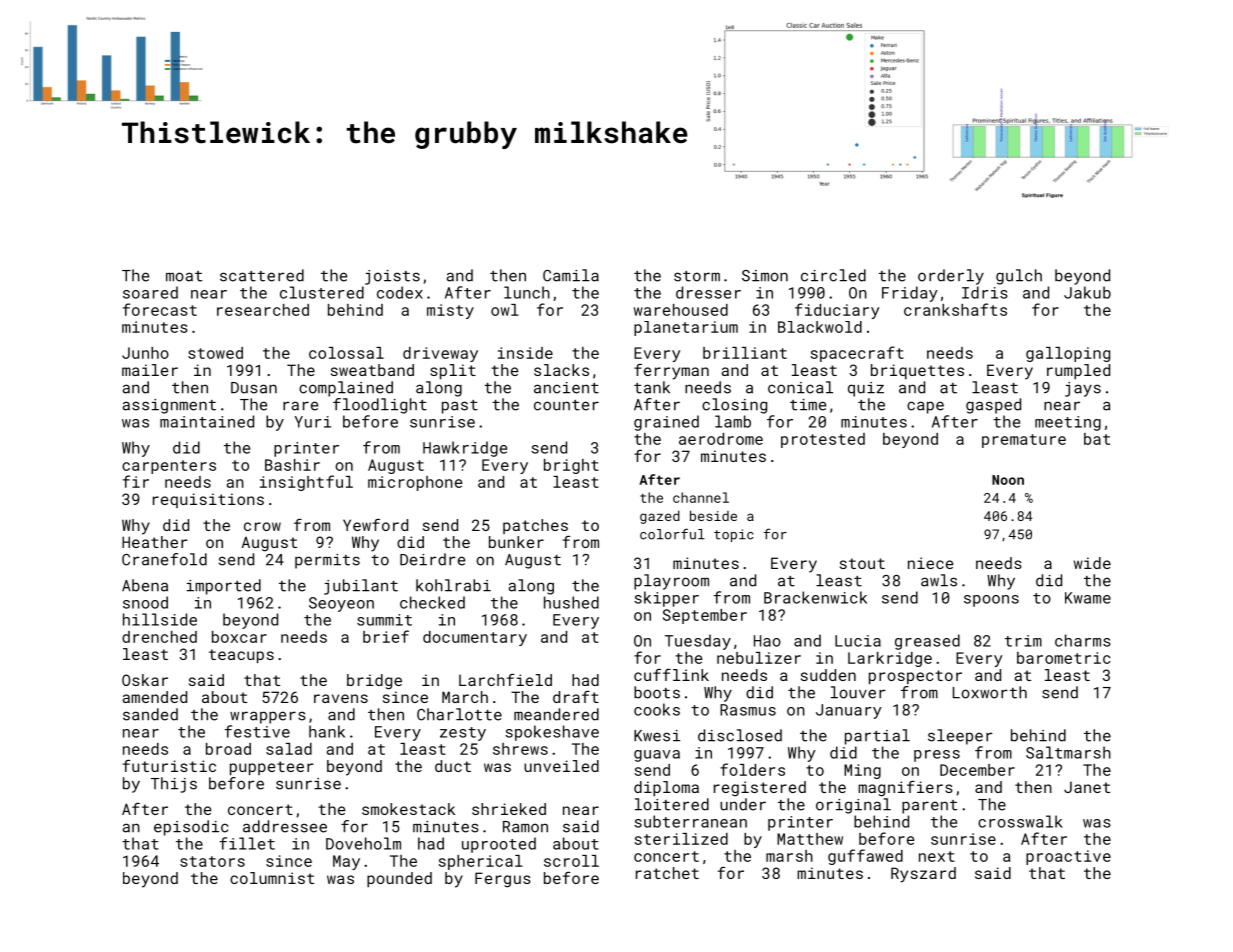 The width and height of the page is (1233, 952). What do you see at coordinates (184, 276) in the page?
I see `moat` at bounding box center [184, 276].
